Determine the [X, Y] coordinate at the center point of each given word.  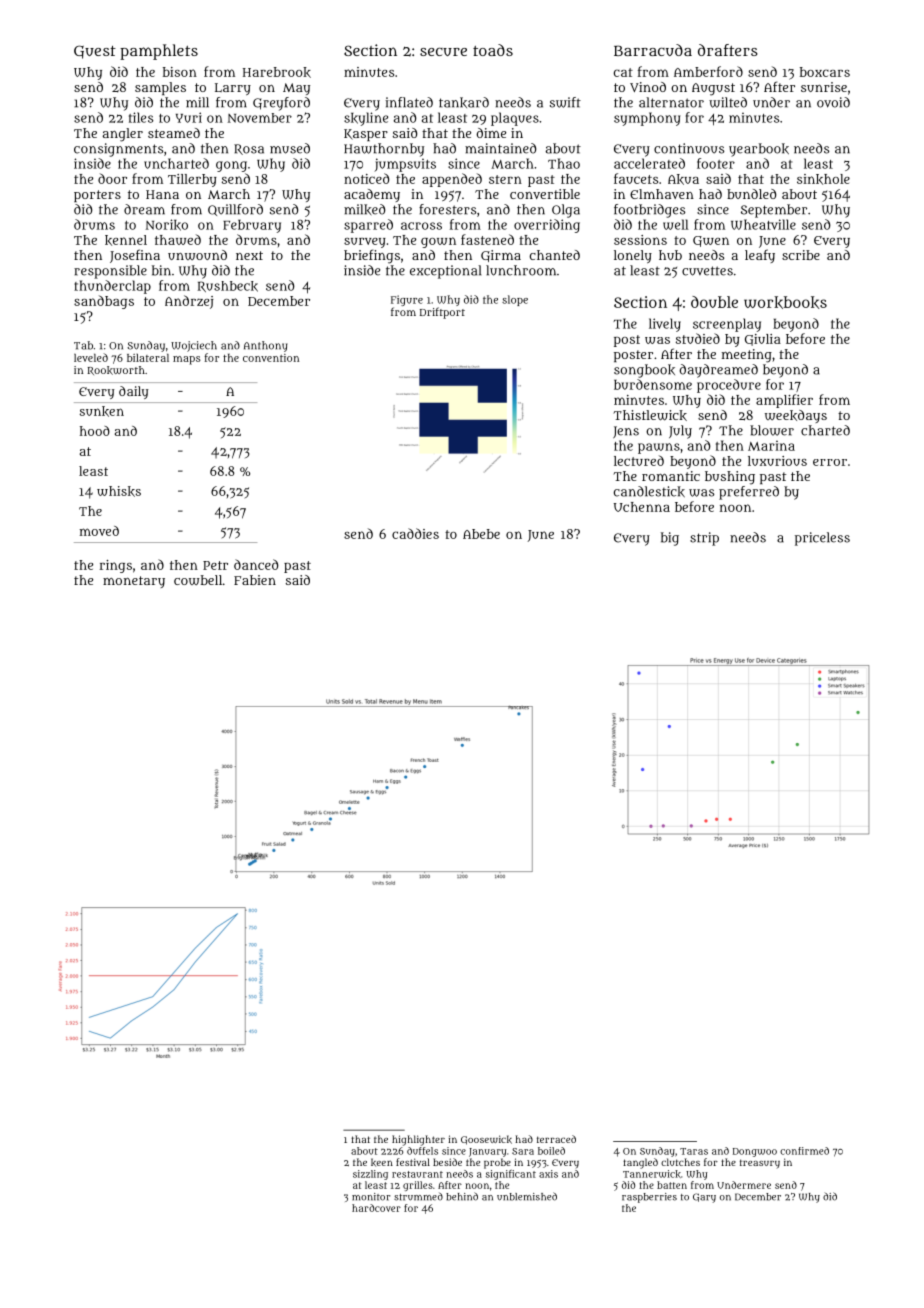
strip [704, 539]
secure [443, 51]
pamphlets [159, 52]
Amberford [708, 71]
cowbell [198, 580]
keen [382, 1162]
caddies [415, 533]
